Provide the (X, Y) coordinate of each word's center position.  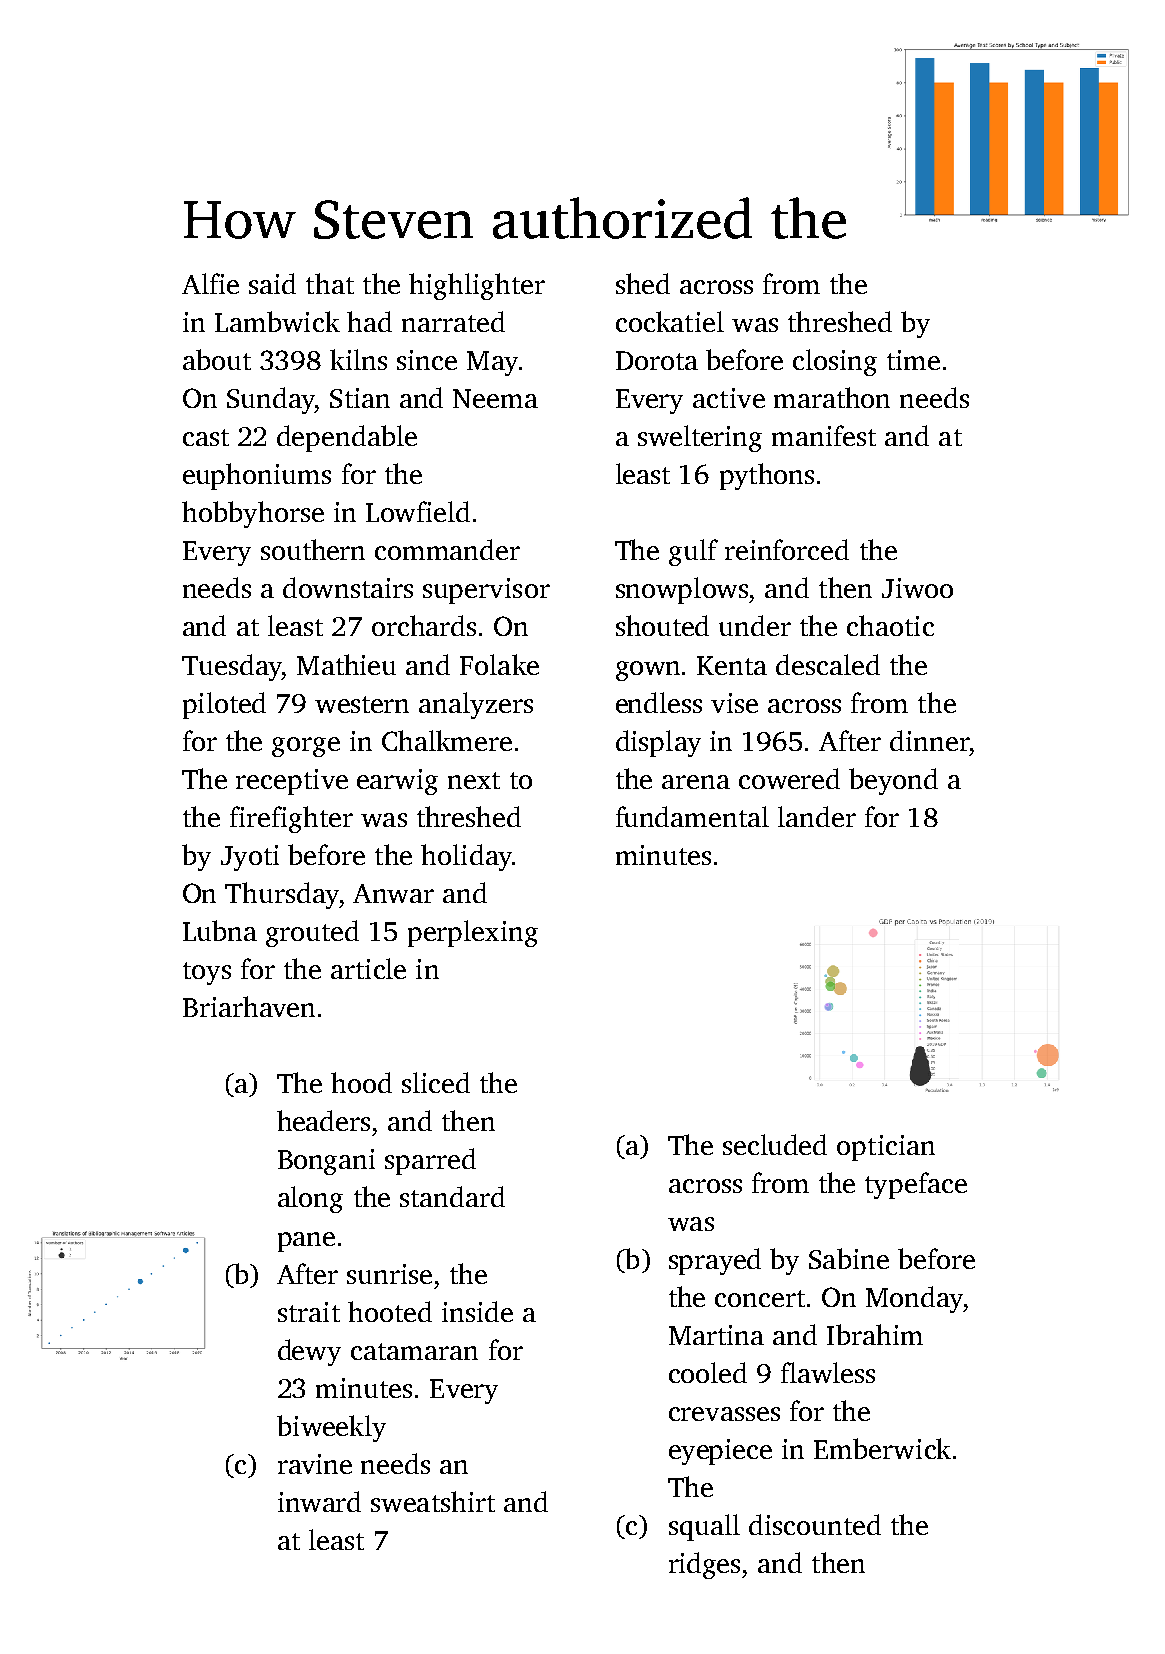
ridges (704, 1565)
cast (206, 437)
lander (817, 816)
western (362, 704)
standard (452, 1196)
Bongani (326, 1162)
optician (886, 1148)
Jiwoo (917, 588)
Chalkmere (447, 740)
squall (704, 1527)
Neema (495, 398)
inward (319, 1501)
